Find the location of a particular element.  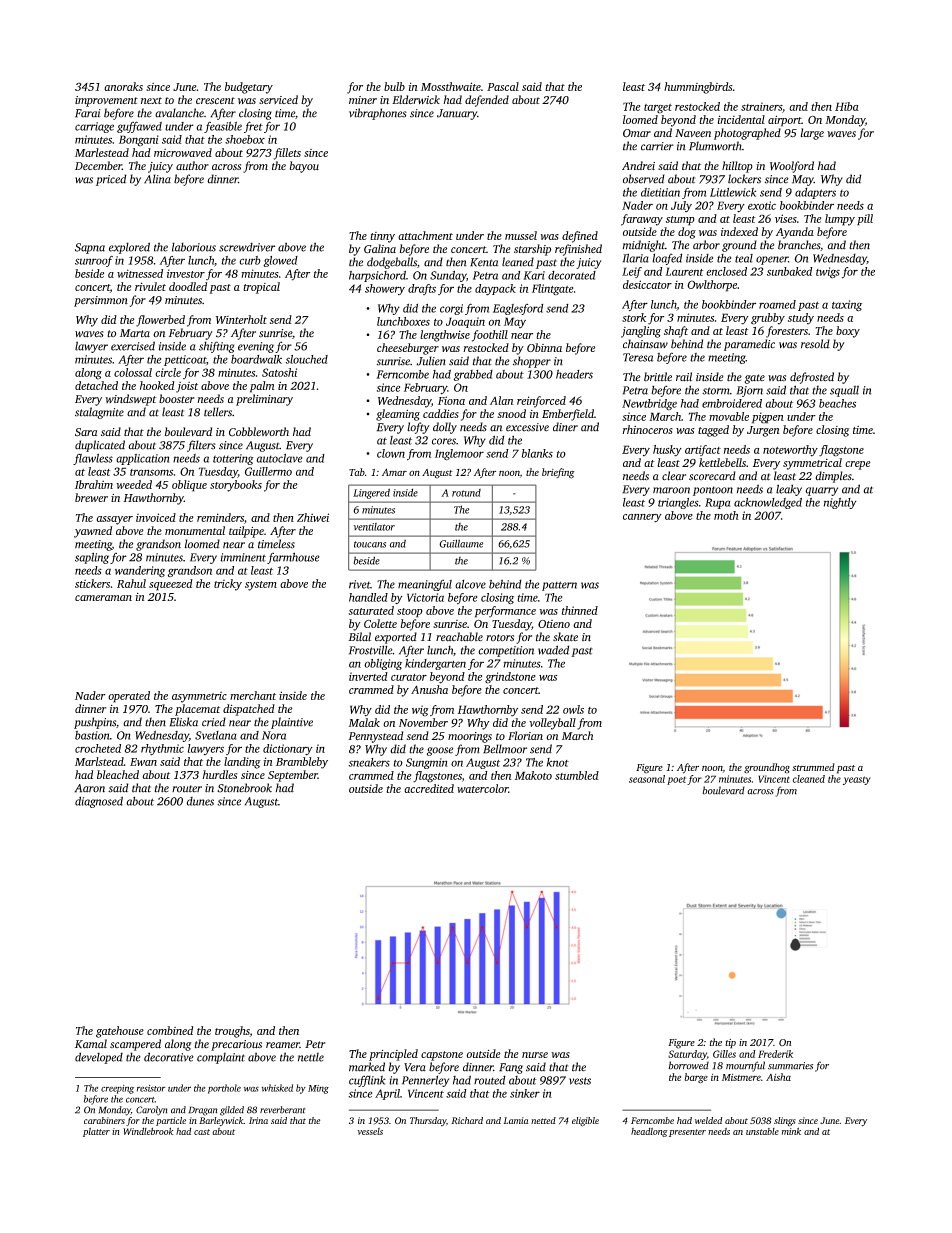

nightly is located at coordinates (840, 503).
